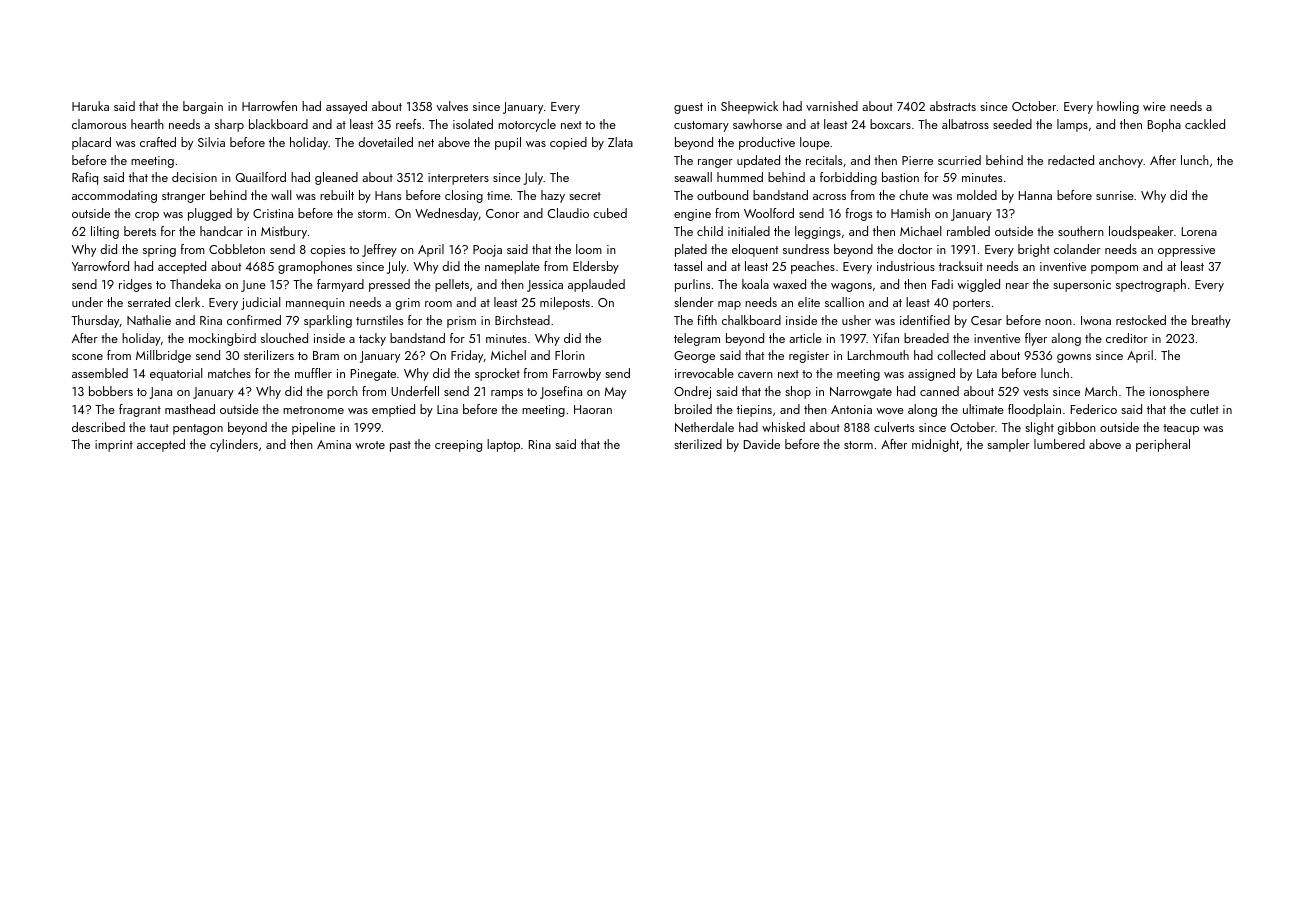 Image resolution: width=1308 pixels, height=924 pixels. I want to click on sharp, so click(229, 125).
